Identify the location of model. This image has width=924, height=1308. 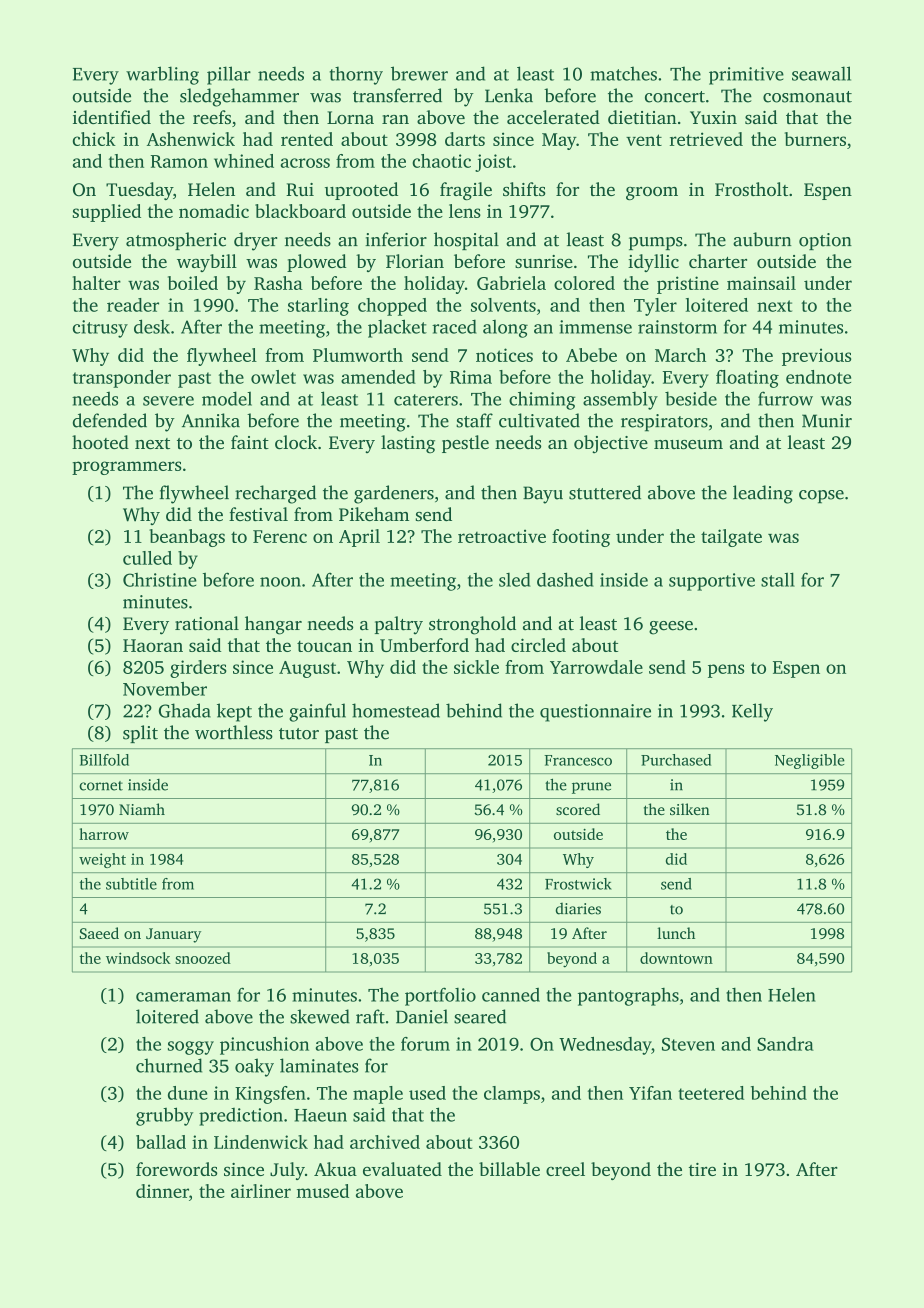
(227, 398).
